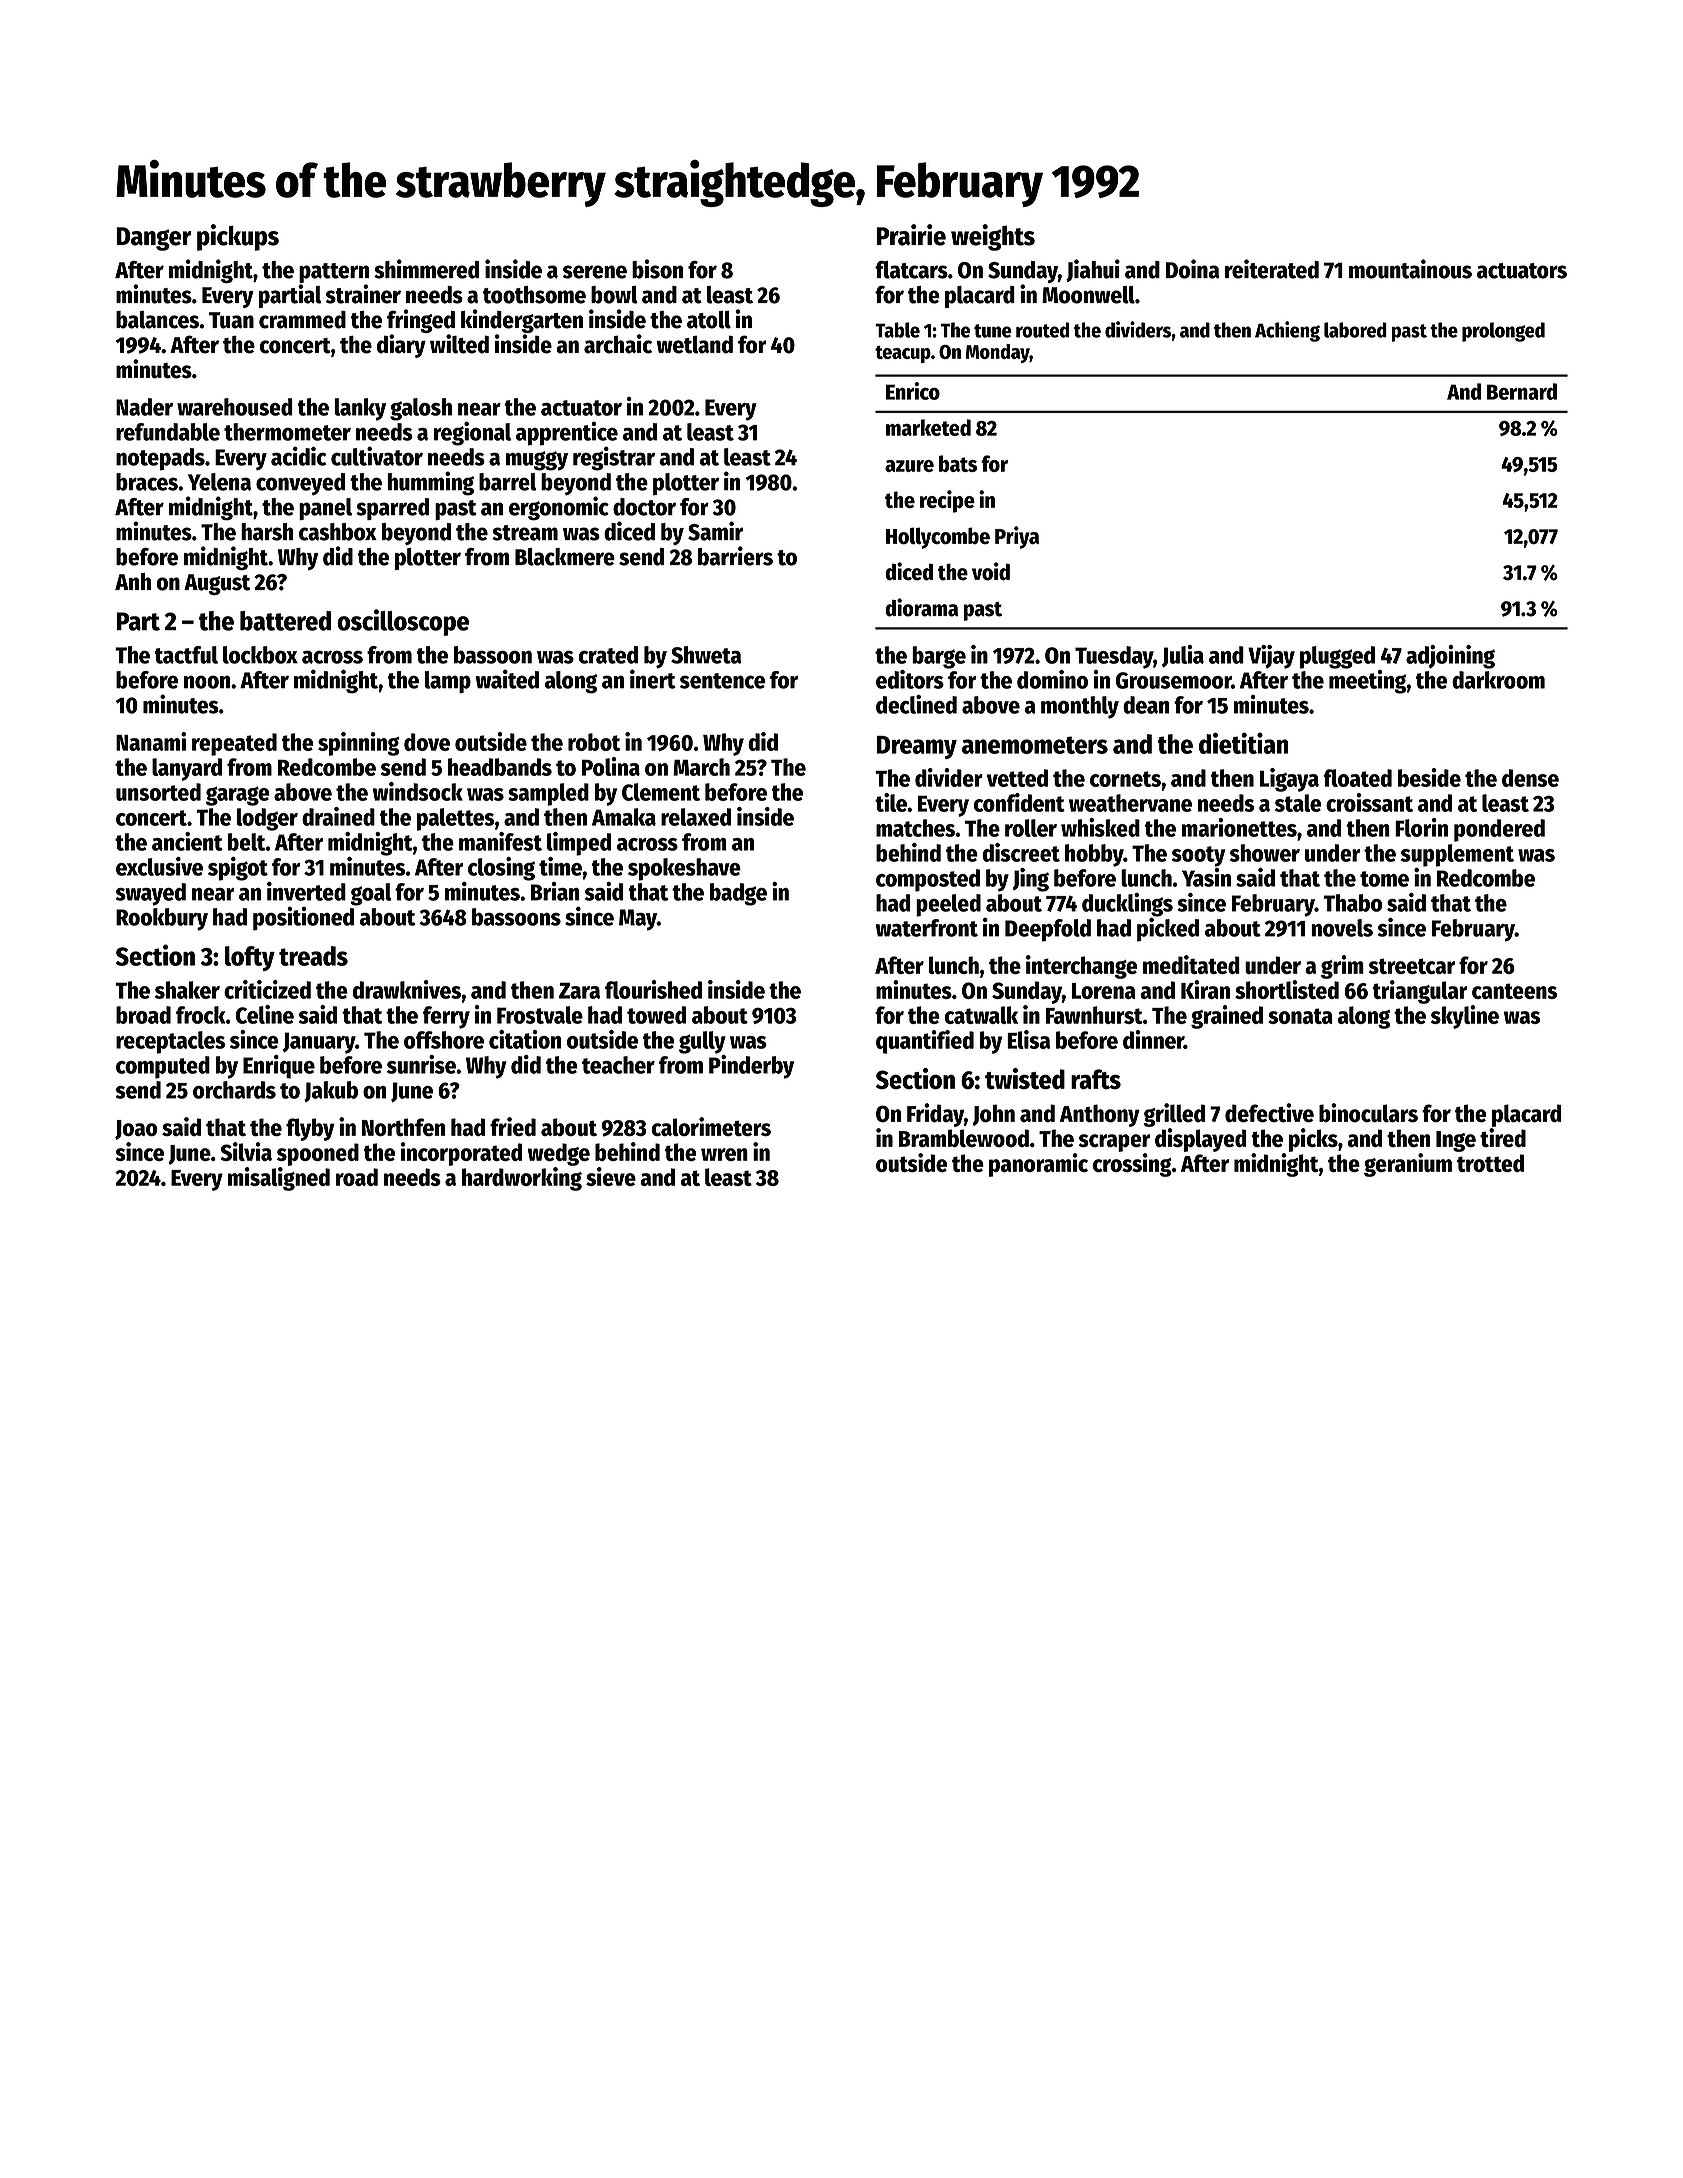  I want to click on diary, so click(401, 346).
